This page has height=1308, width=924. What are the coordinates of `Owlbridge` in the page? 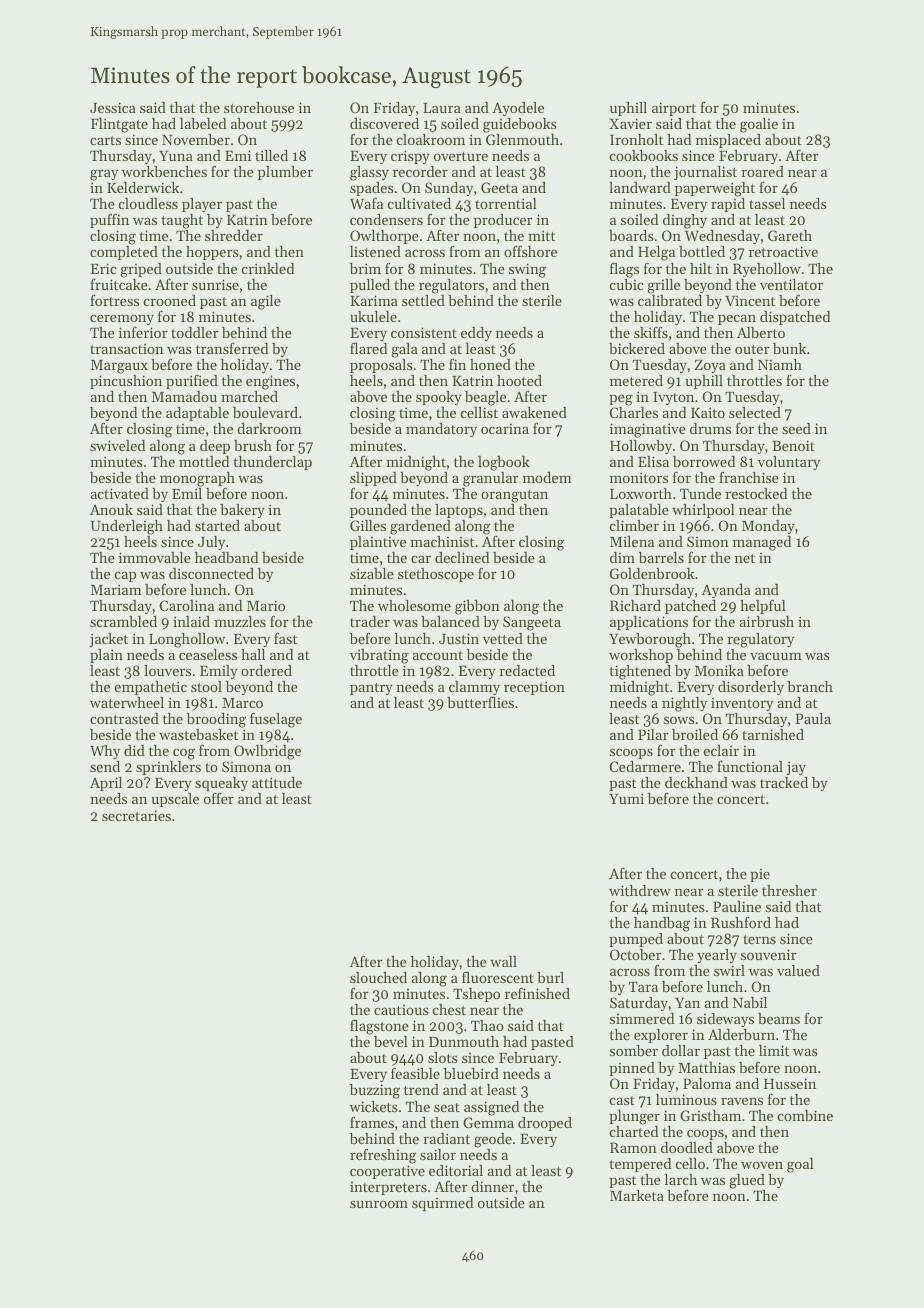 It's located at (267, 752).
